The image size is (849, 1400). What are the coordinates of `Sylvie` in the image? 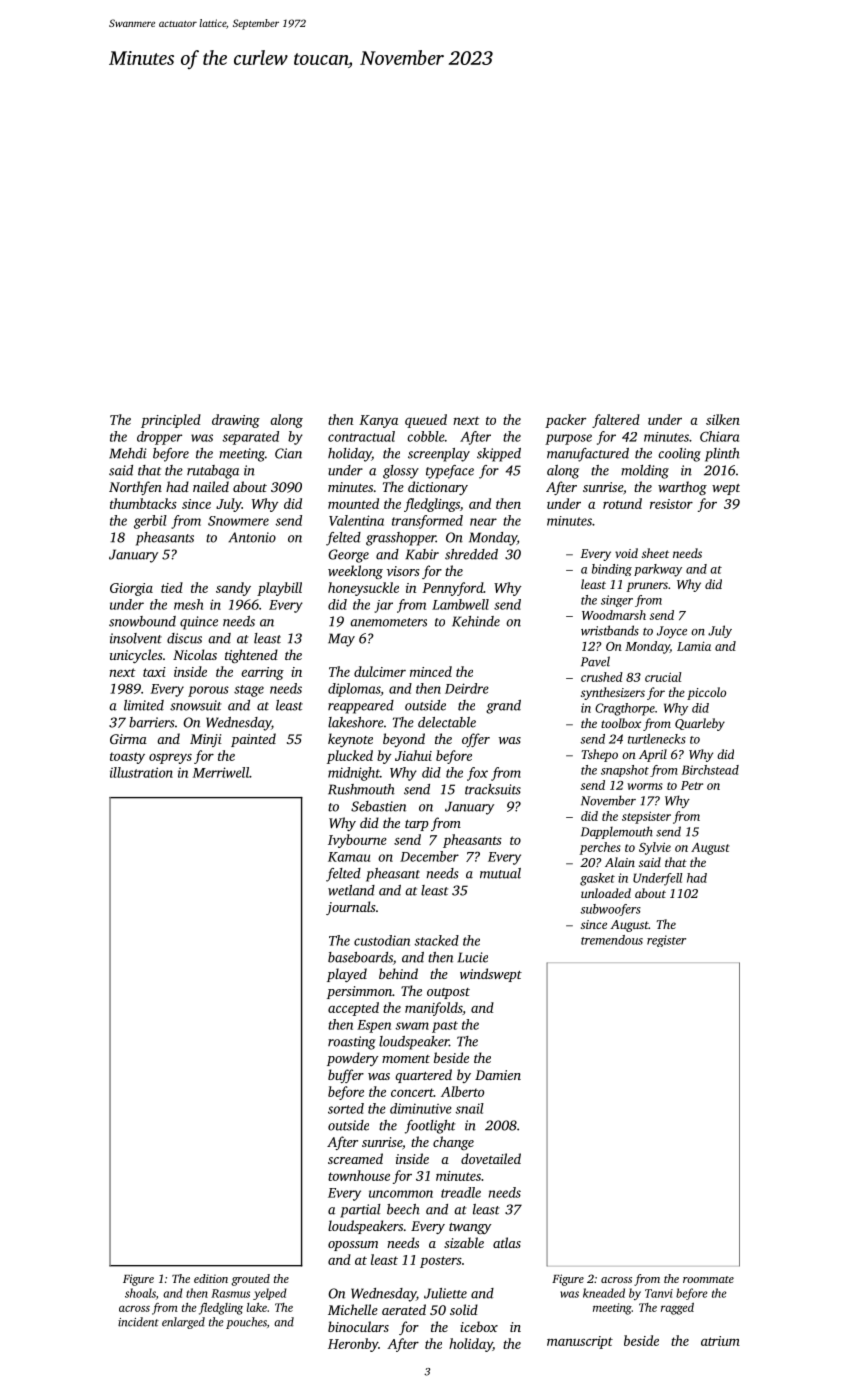 It's located at (655, 848).
